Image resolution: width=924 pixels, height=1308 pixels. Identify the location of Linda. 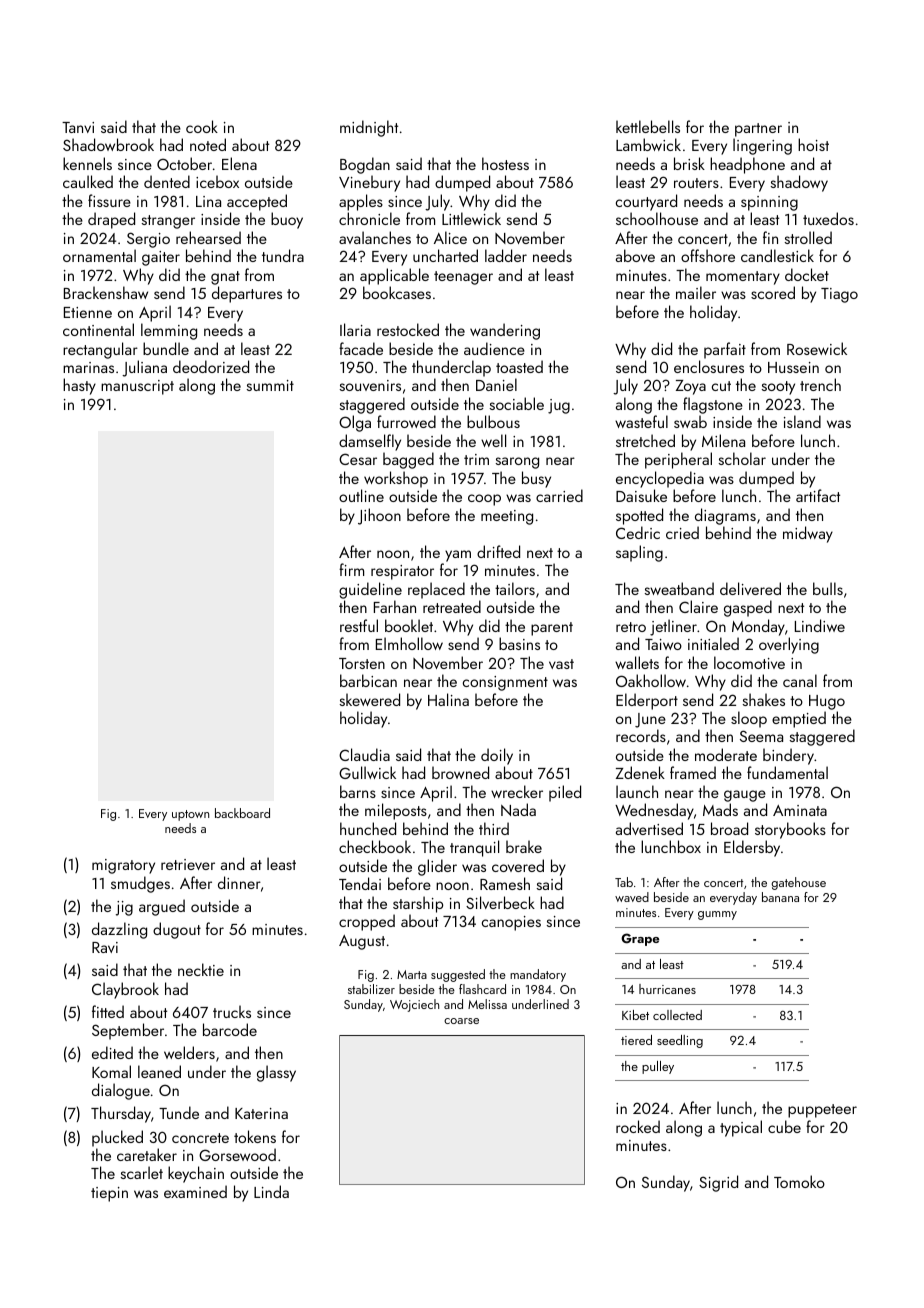
(271, 1191).
